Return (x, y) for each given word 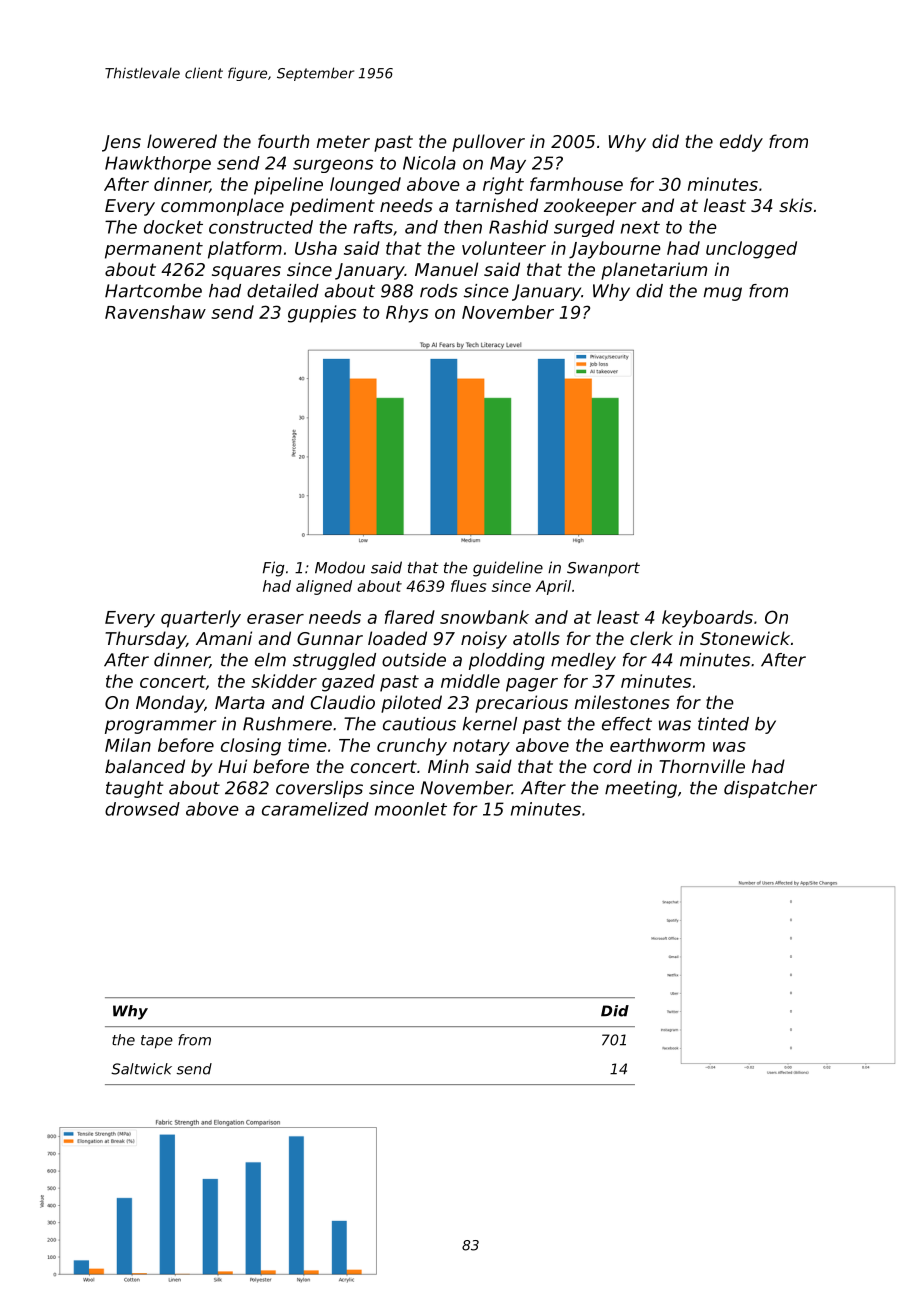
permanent (154, 250)
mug (723, 294)
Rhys (407, 314)
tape (157, 1042)
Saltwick (141, 1069)
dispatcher (770, 789)
